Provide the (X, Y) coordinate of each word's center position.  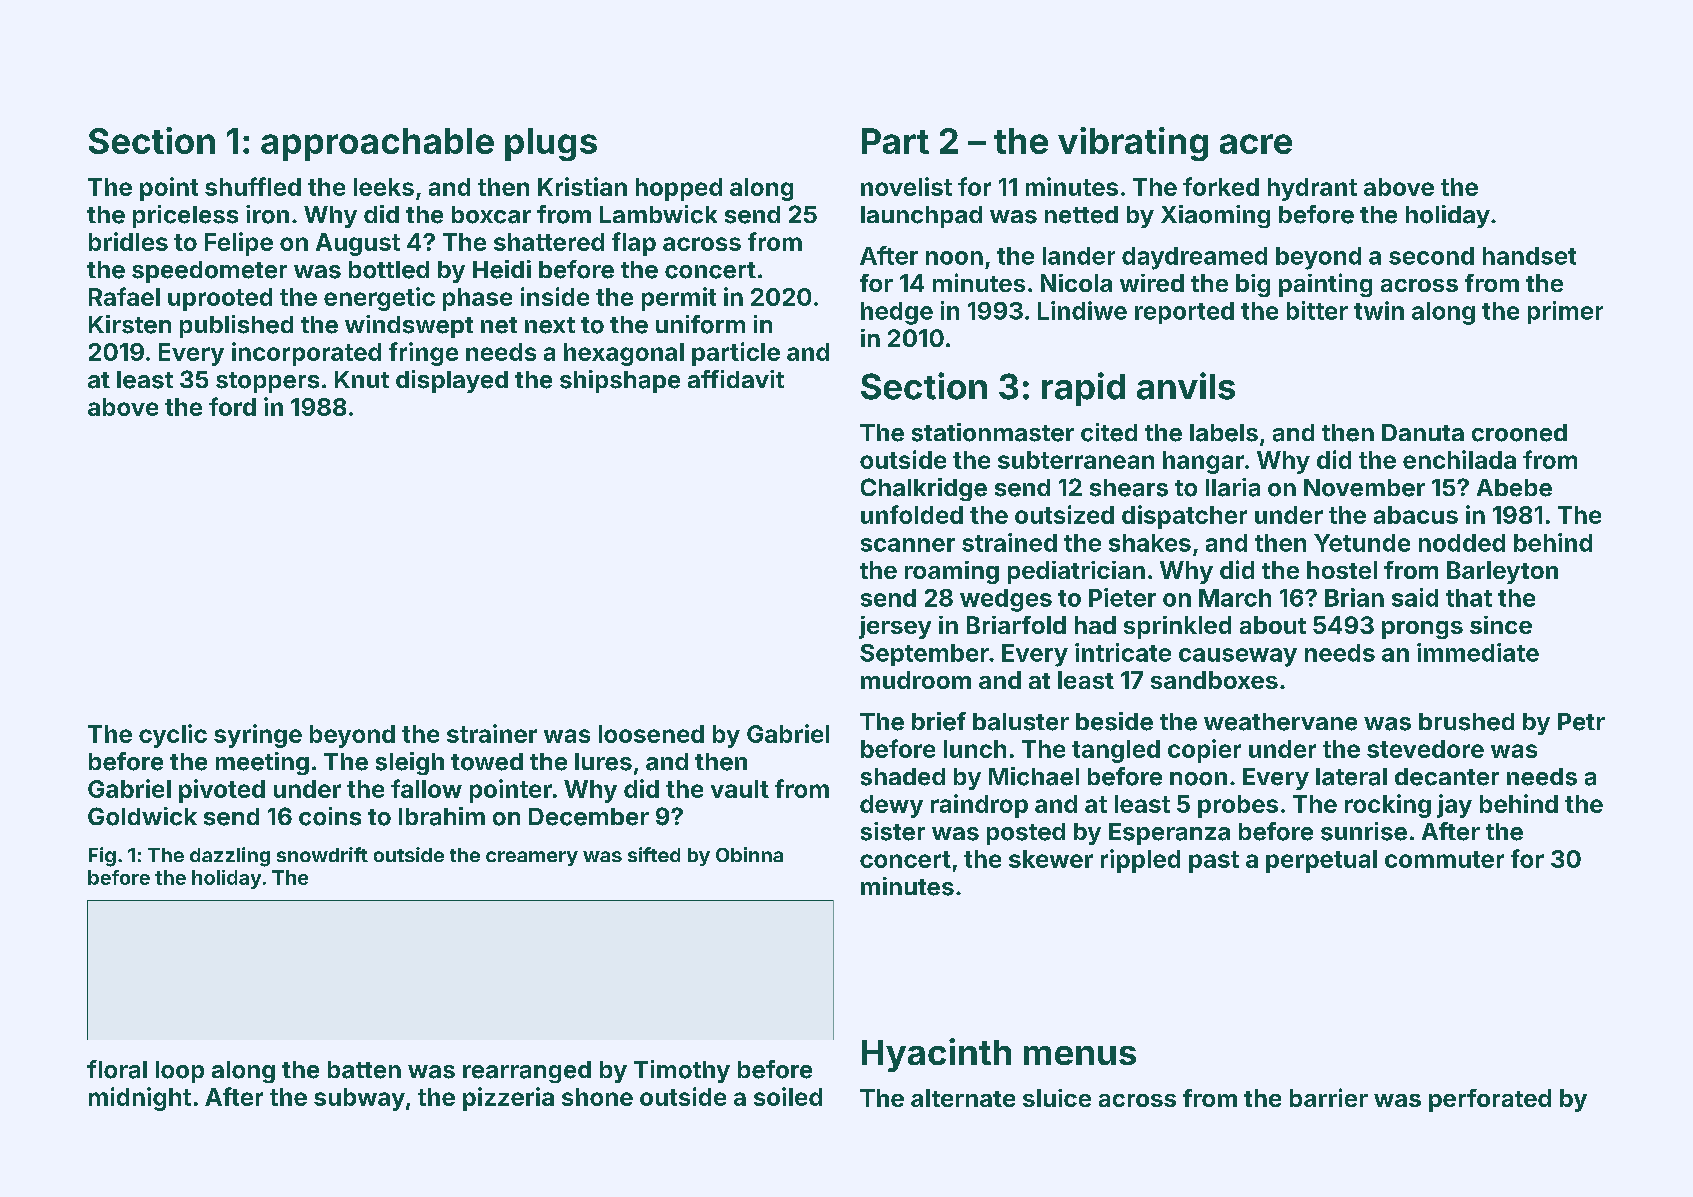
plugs (551, 144)
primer (1565, 312)
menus (1080, 1055)
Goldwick (142, 816)
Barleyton (1502, 572)
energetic (379, 299)
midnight (140, 1099)
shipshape (620, 381)
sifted (654, 854)
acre (1256, 144)
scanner (908, 545)
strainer (492, 733)
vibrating (1133, 144)
